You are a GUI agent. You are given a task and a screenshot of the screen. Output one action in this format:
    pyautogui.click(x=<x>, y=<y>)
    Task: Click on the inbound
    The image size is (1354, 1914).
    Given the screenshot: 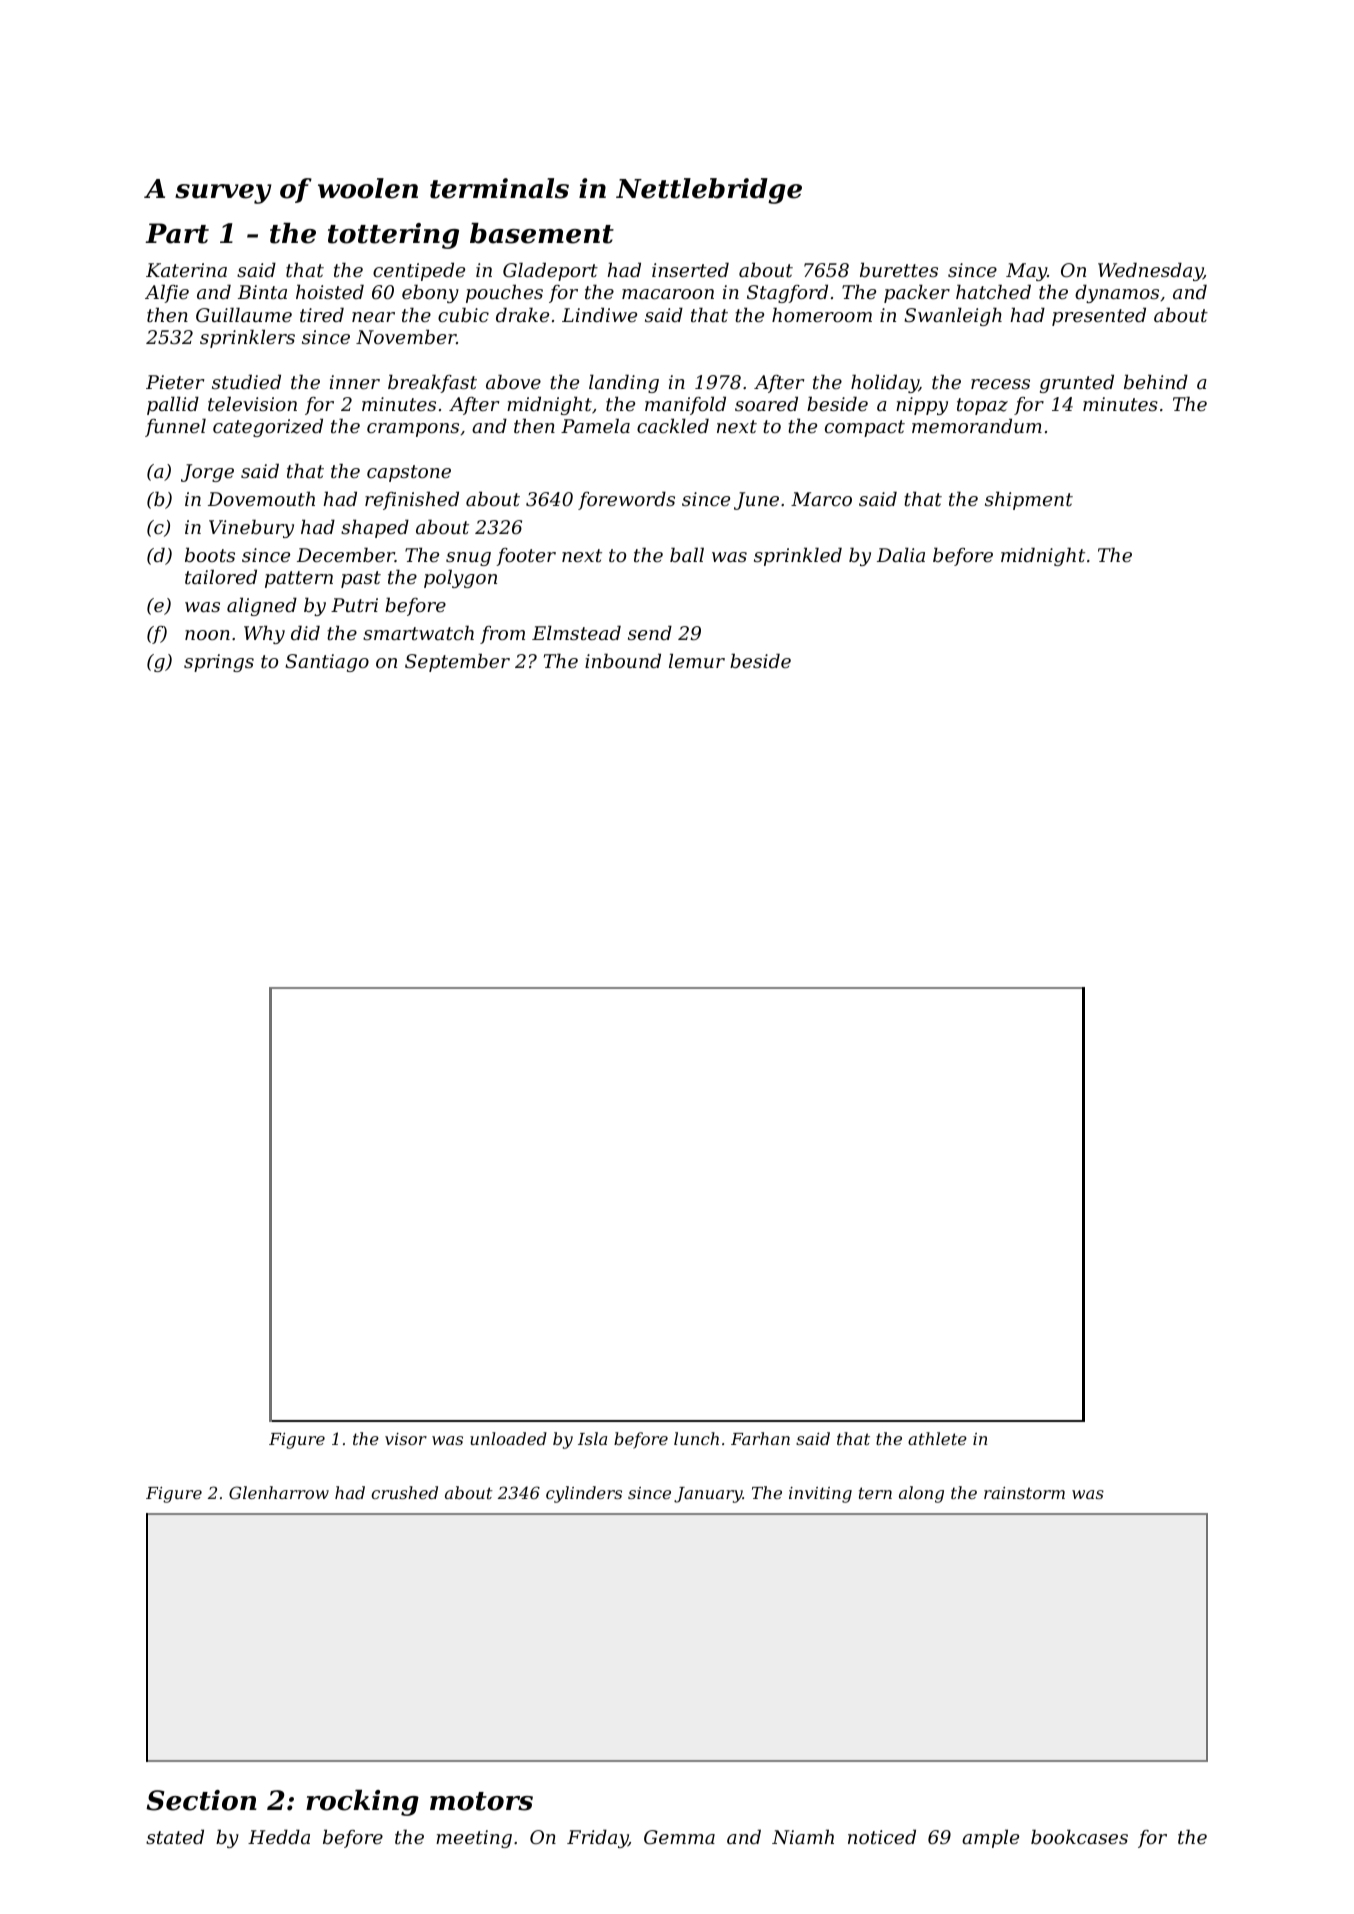 What is the action you would take?
    pyautogui.click(x=623, y=660)
